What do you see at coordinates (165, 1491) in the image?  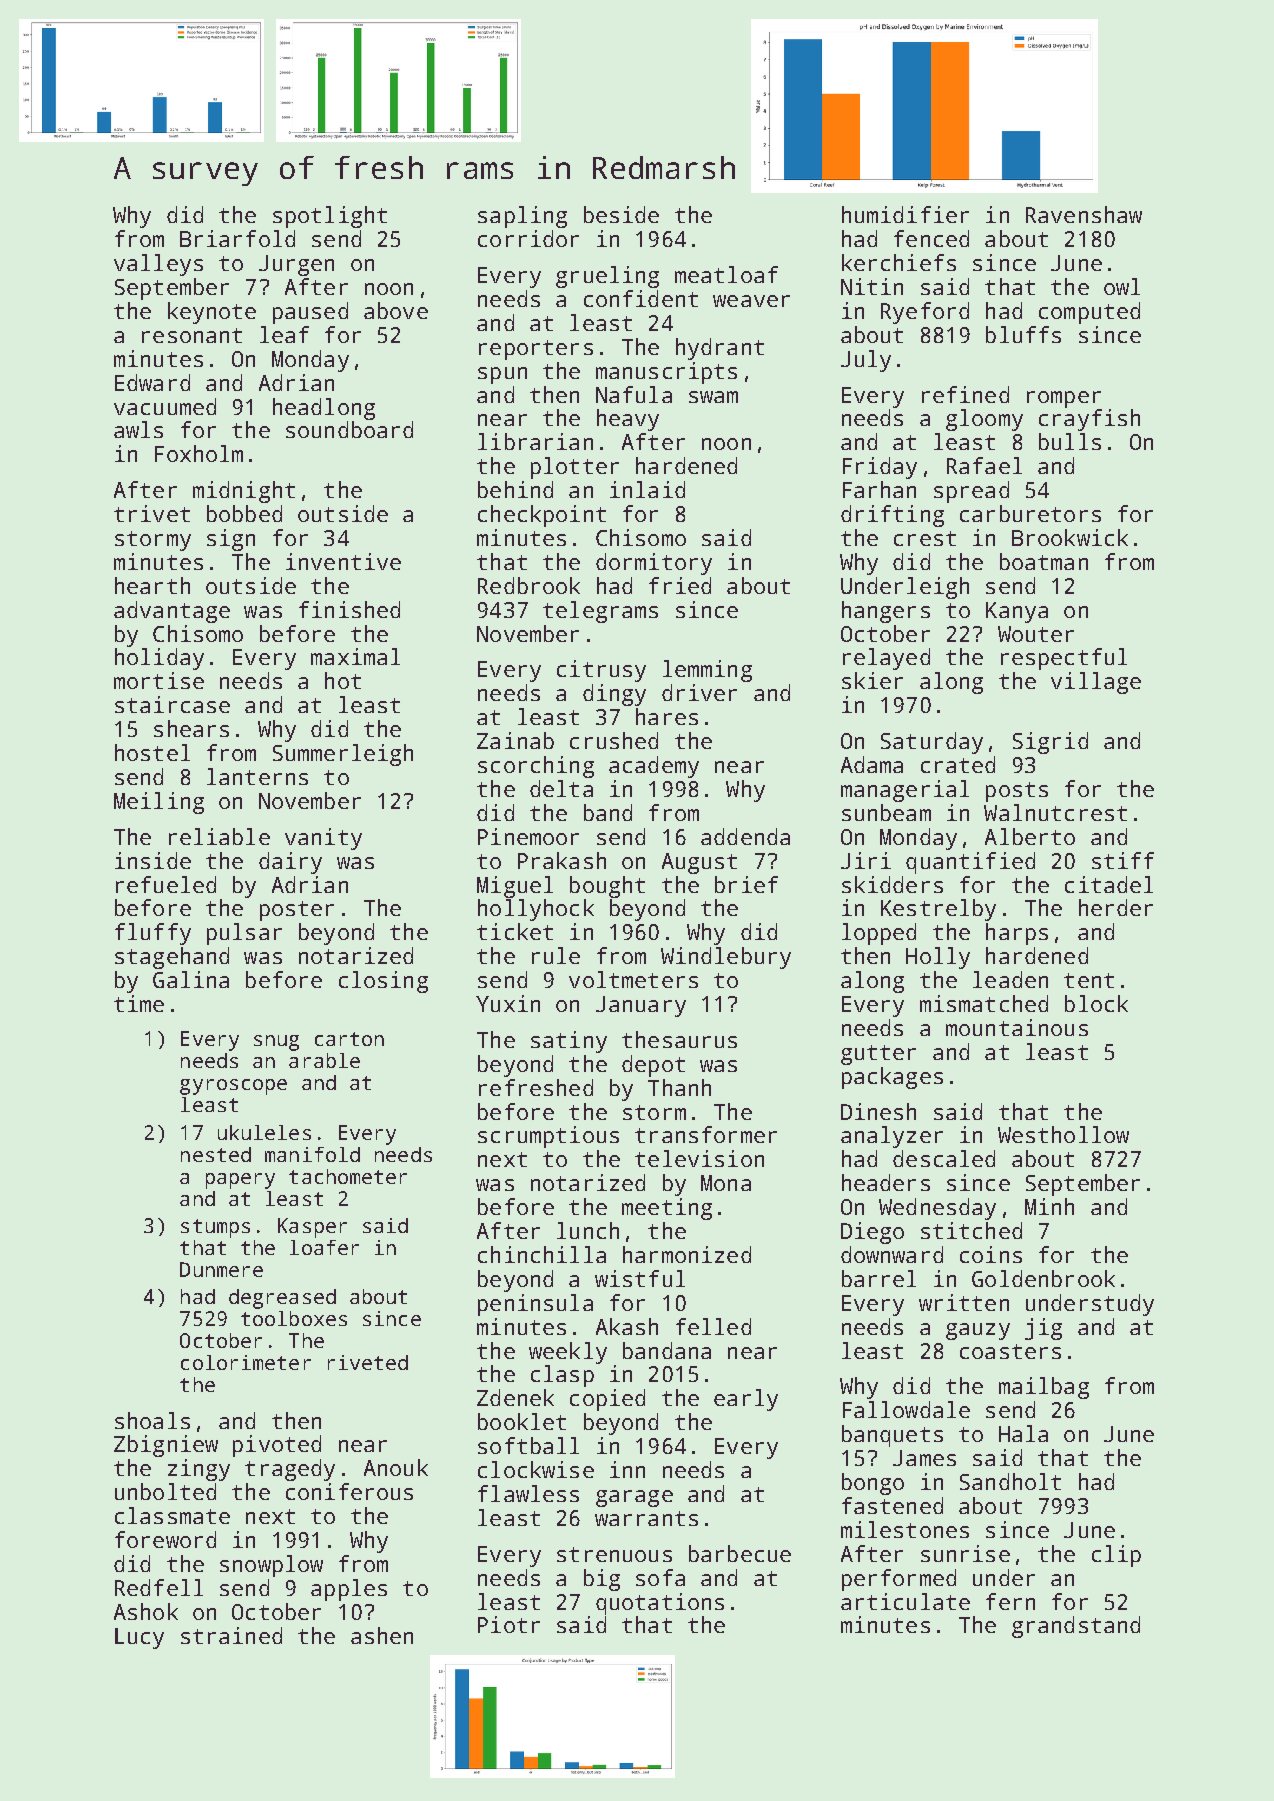 I see `unbolted` at bounding box center [165, 1491].
